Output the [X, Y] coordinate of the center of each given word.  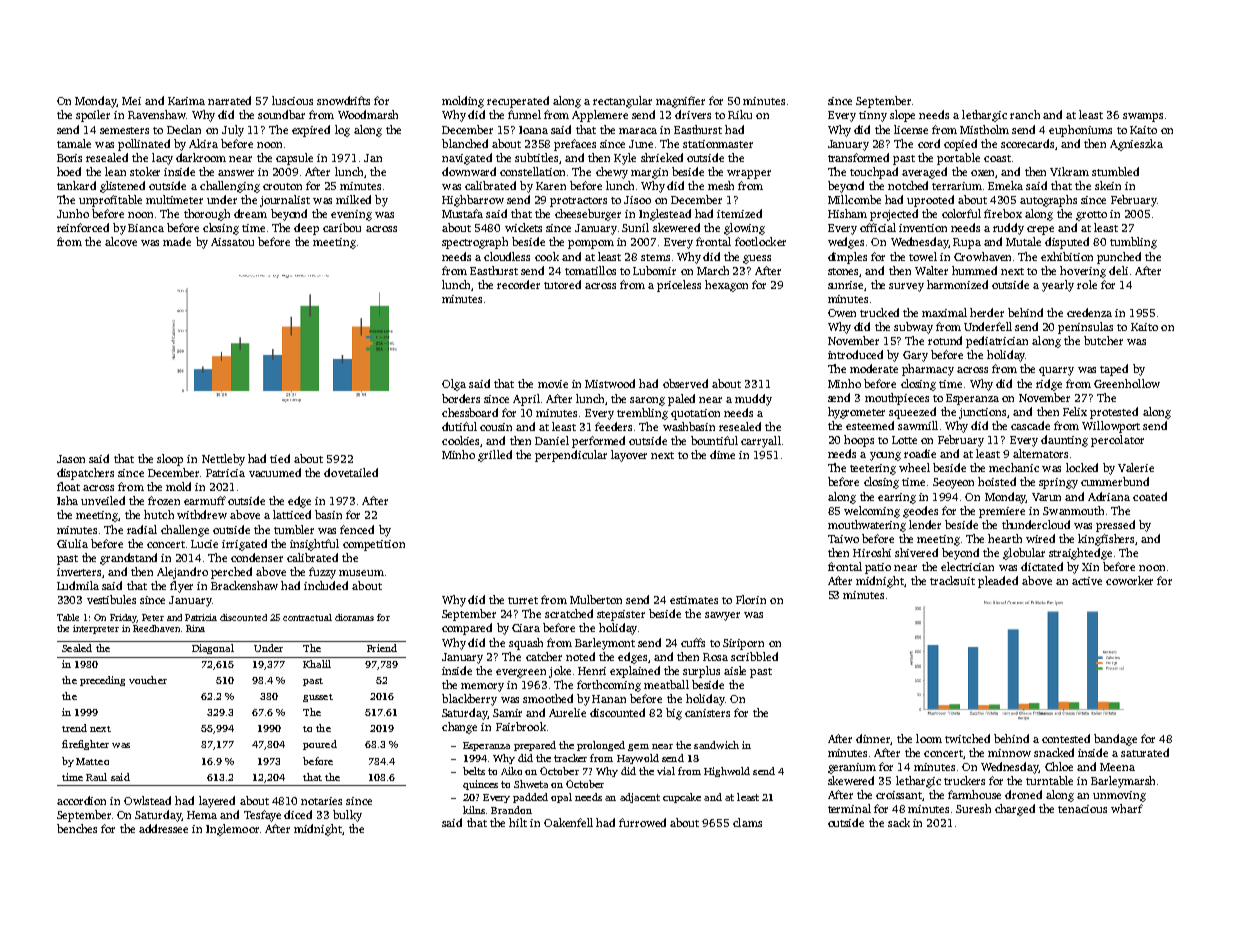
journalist [285, 201]
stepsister [621, 615]
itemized [739, 213]
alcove [121, 241]
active [1087, 581]
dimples [847, 258]
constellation [532, 171]
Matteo [92, 761]
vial [666, 771]
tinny [873, 116]
